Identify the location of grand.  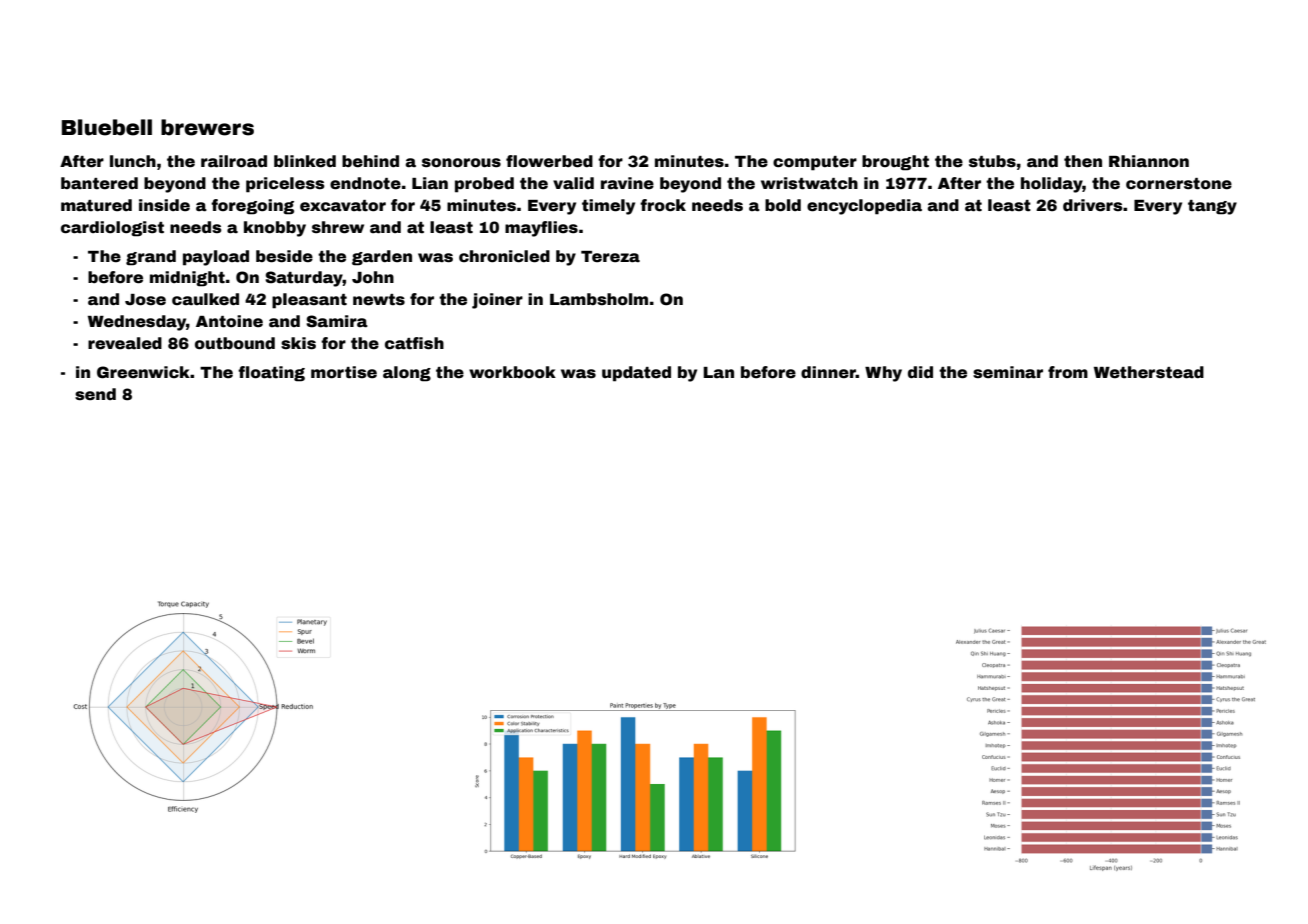
(151, 258).
